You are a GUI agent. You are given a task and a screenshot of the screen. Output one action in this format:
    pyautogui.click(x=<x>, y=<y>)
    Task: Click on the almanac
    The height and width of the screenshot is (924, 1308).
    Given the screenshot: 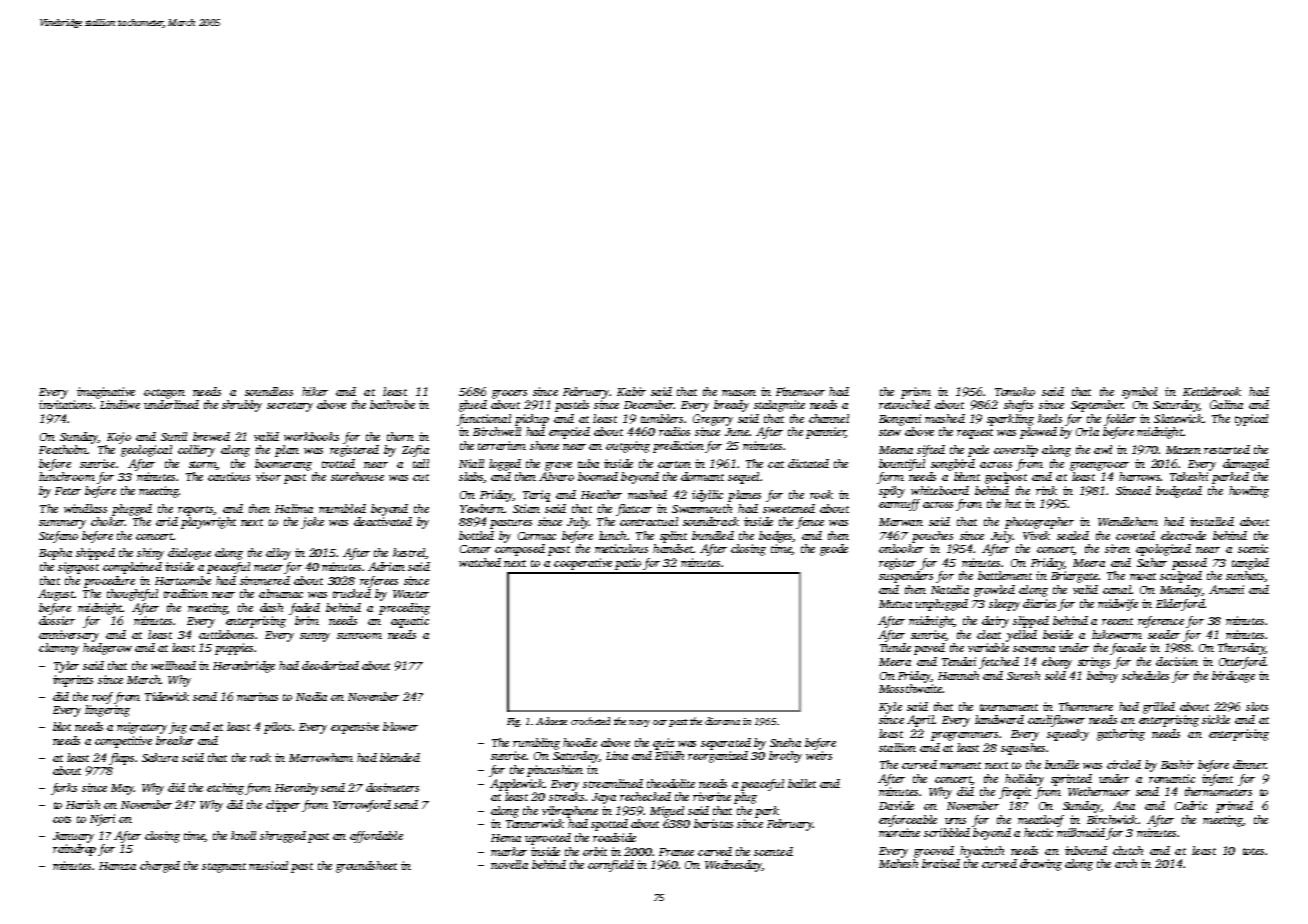 What is the action you would take?
    pyautogui.click(x=281, y=593)
